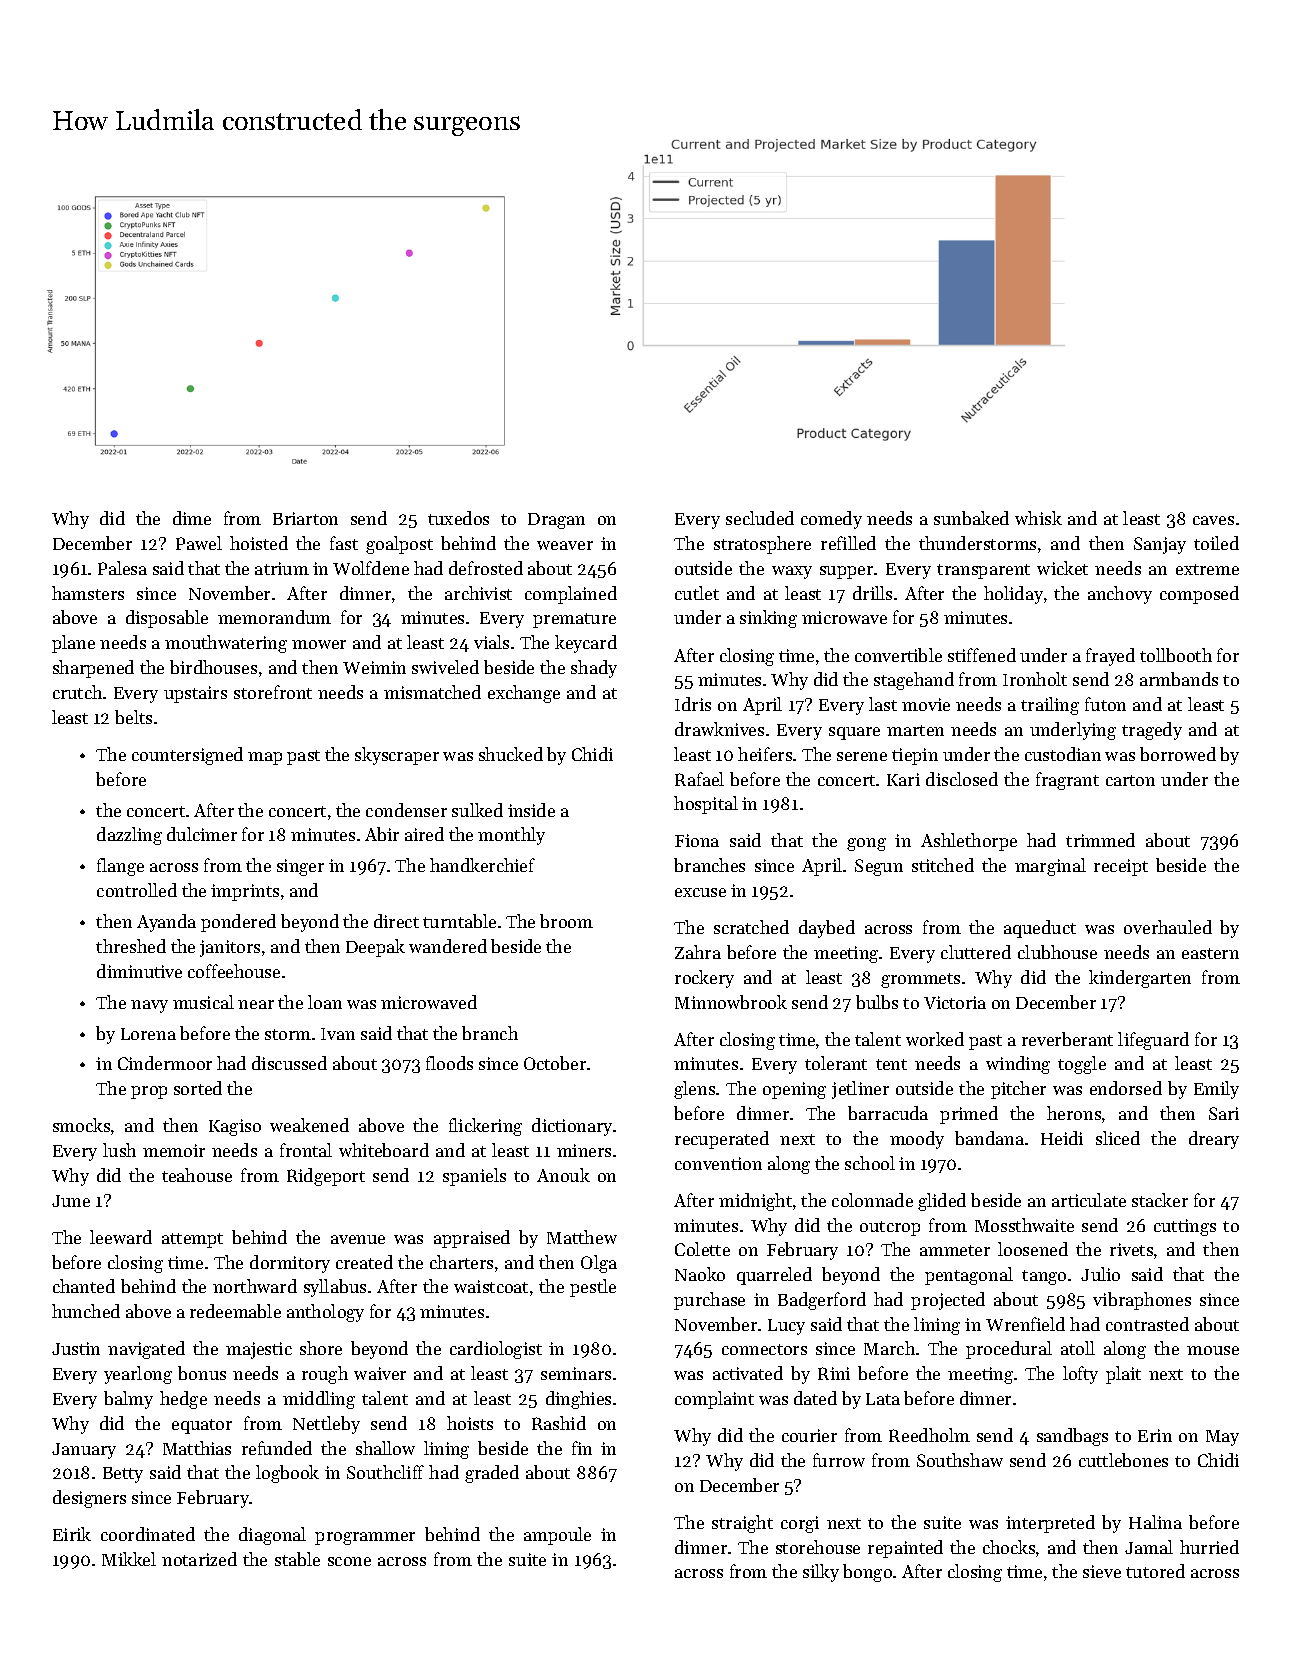 This screenshot has width=1292, height=1673. I want to click on composed, so click(1199, 595).
